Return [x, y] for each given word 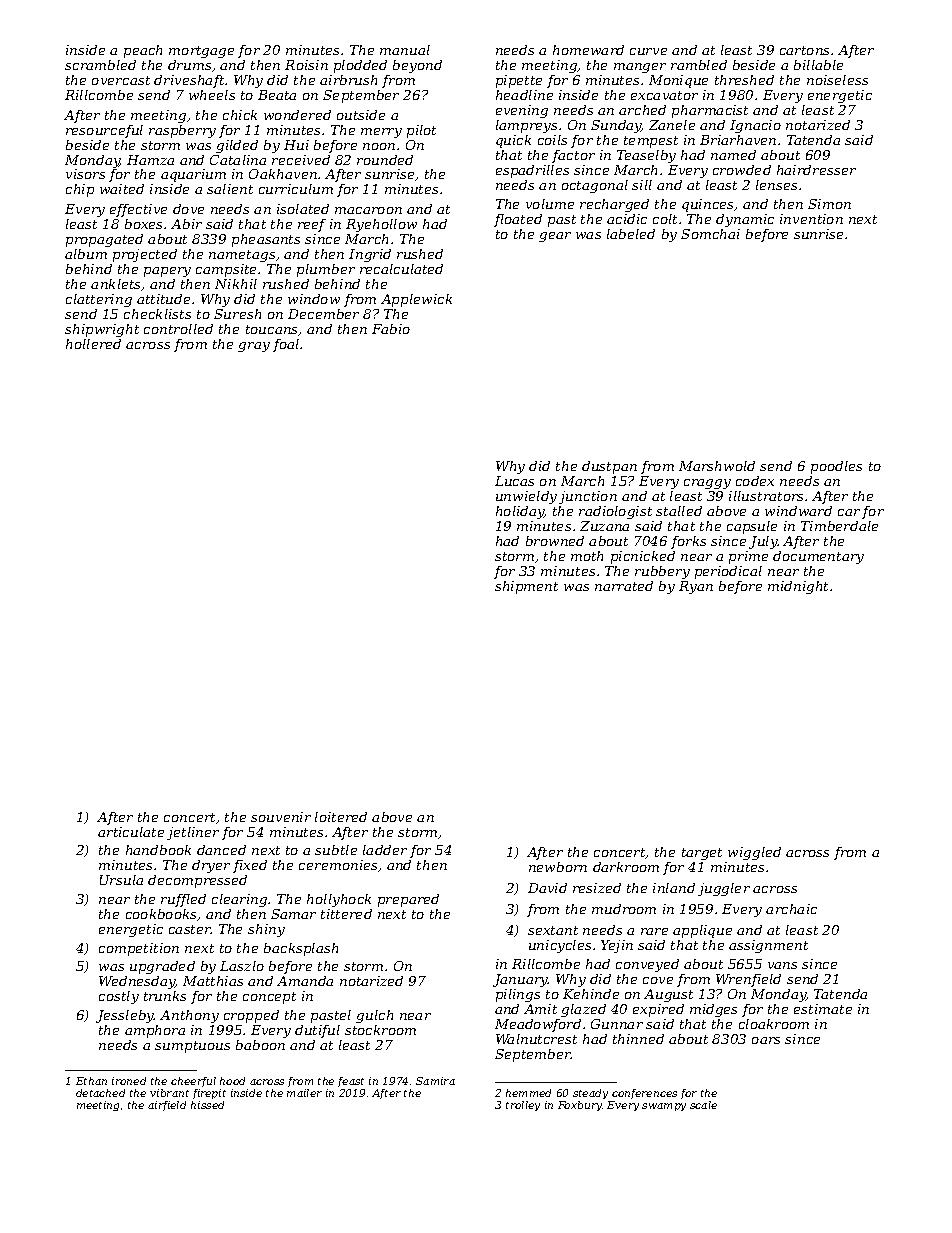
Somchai [710, 234]
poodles [836, 467]
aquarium [193, 175]
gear [555, 237]
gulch [374, 1016]
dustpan [609, 467]
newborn [558, 867]
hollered [93, 344]
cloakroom [774, 1024]
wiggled [754, 853]
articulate [131, 832]
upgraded [162, 967]
